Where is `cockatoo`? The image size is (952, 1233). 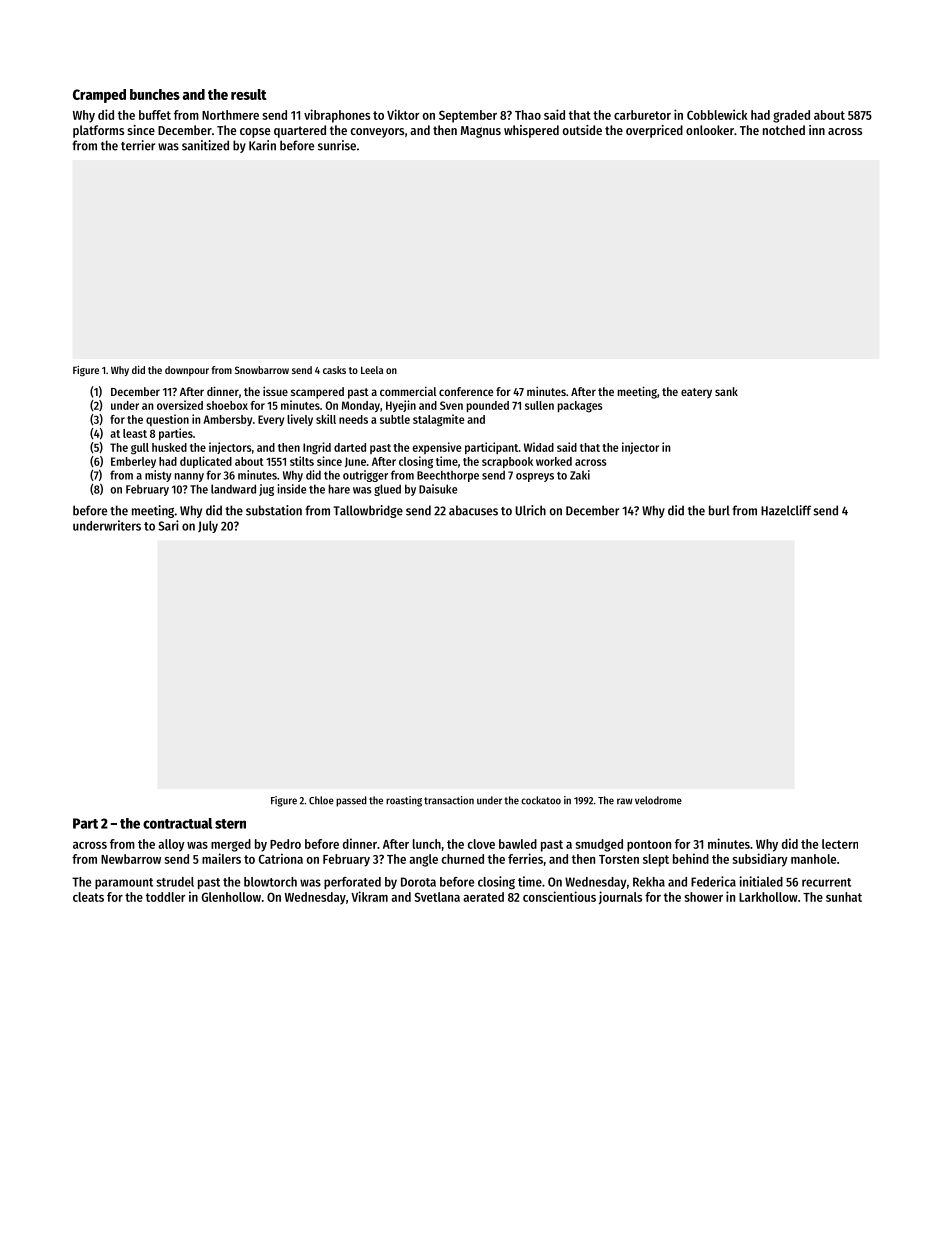
cockatoo is located at coordinates (541, 800).
